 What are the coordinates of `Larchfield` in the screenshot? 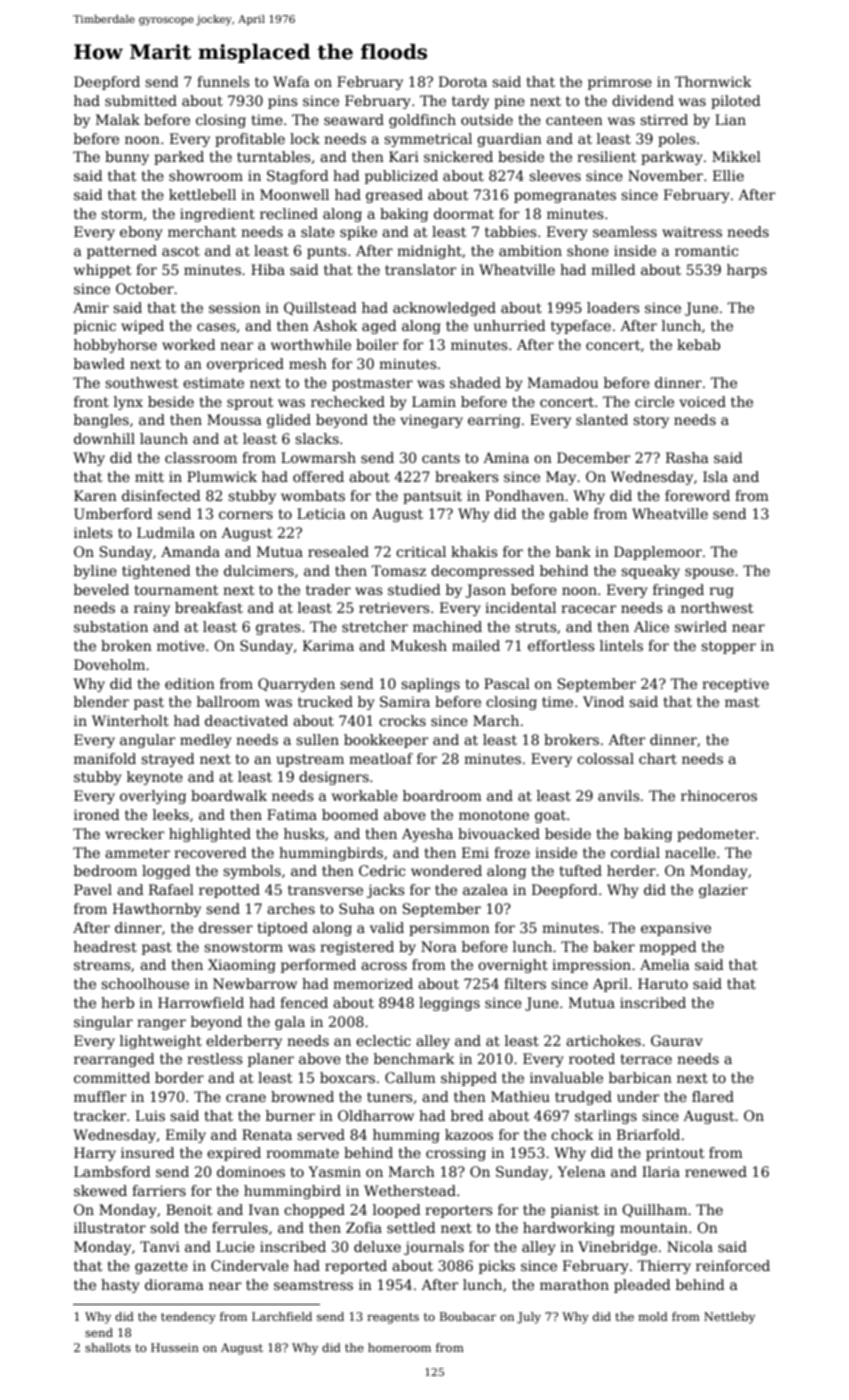 It's located at (282, 1316).
